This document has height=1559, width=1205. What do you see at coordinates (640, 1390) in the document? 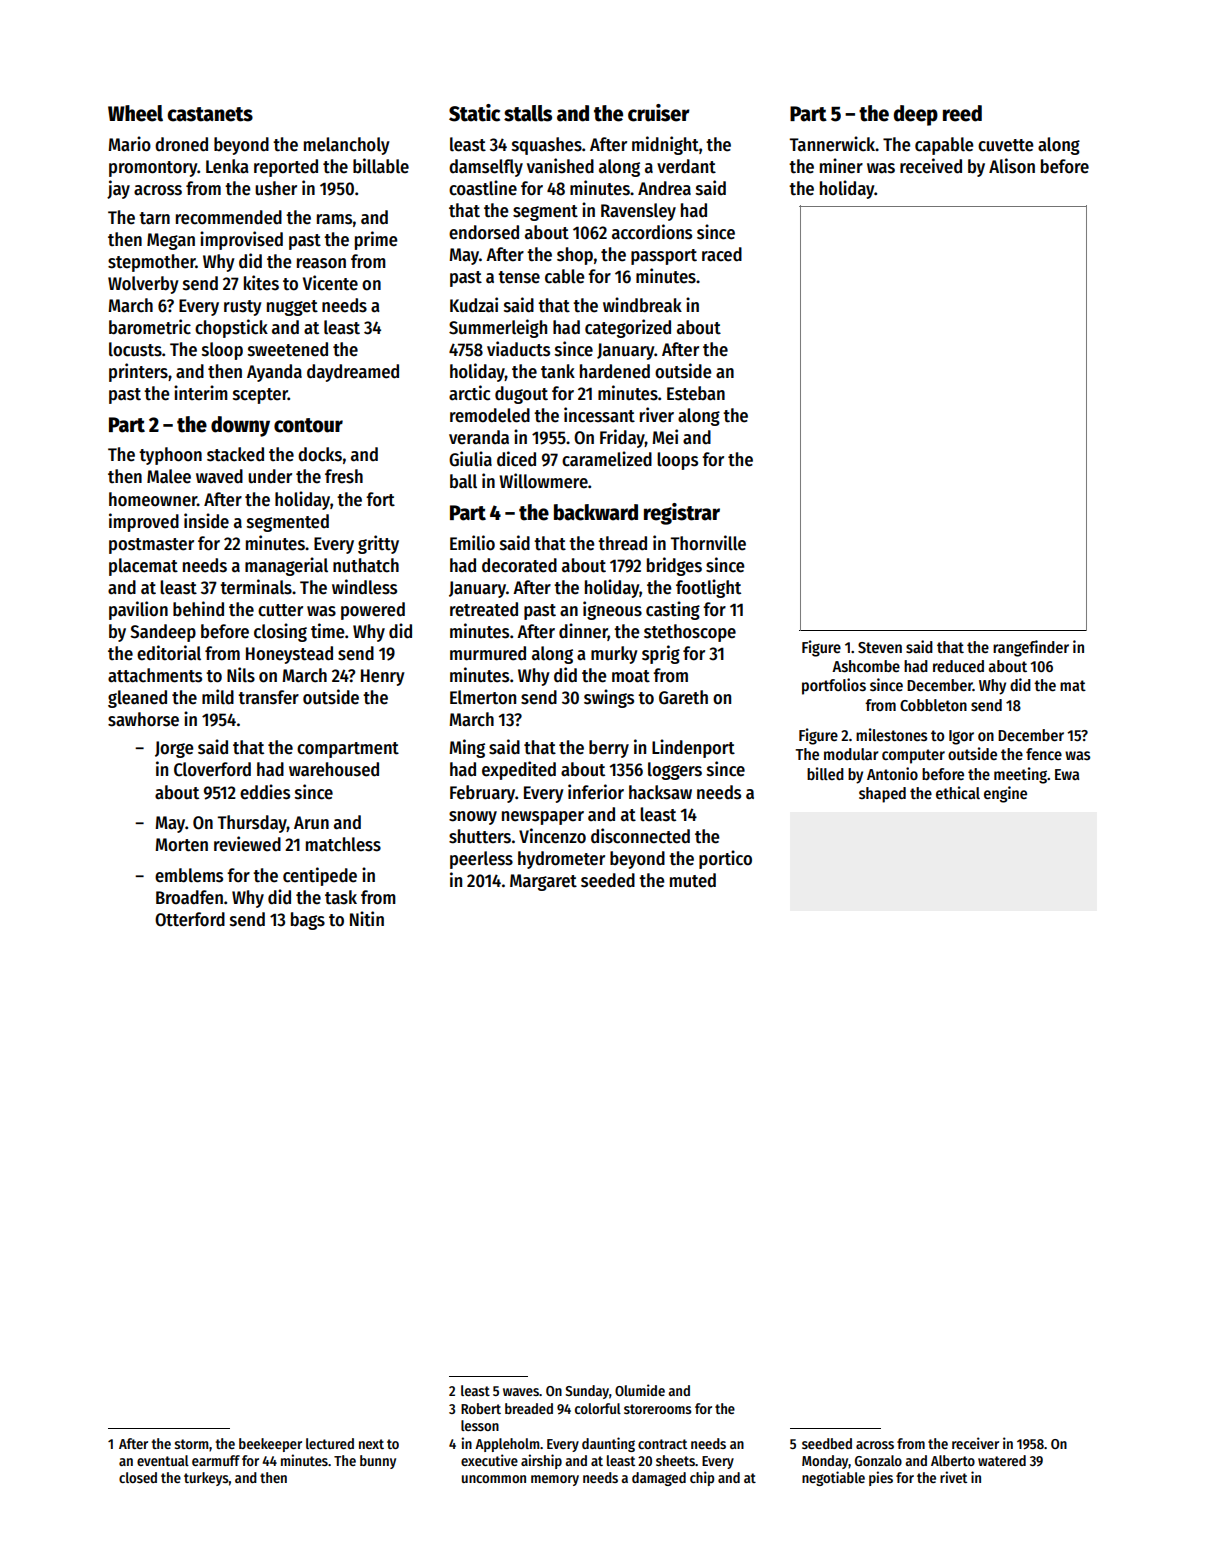
I see `Olumide` at bounding box center [640, 1390].
